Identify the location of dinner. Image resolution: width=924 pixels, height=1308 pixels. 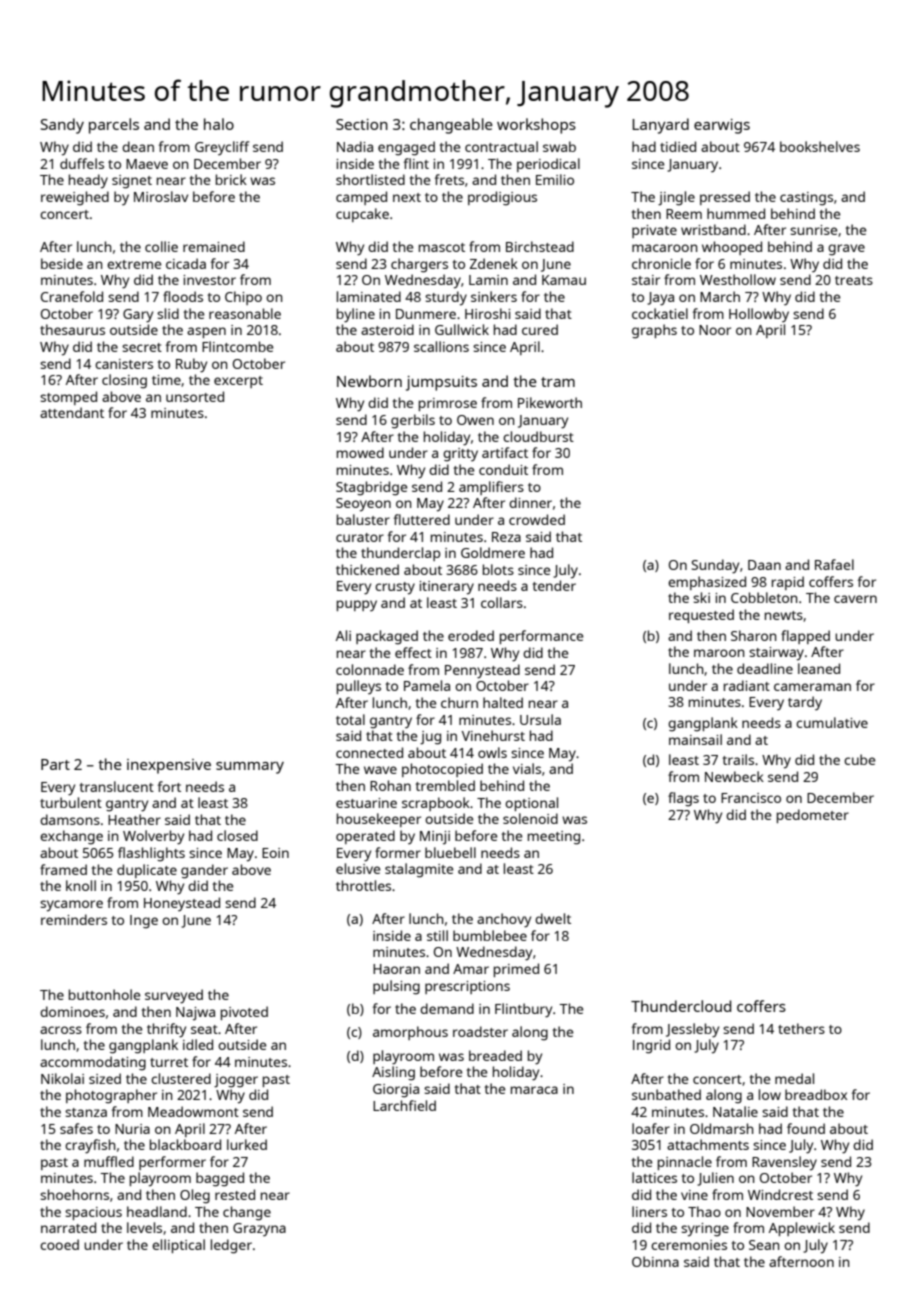
(530, 502).
